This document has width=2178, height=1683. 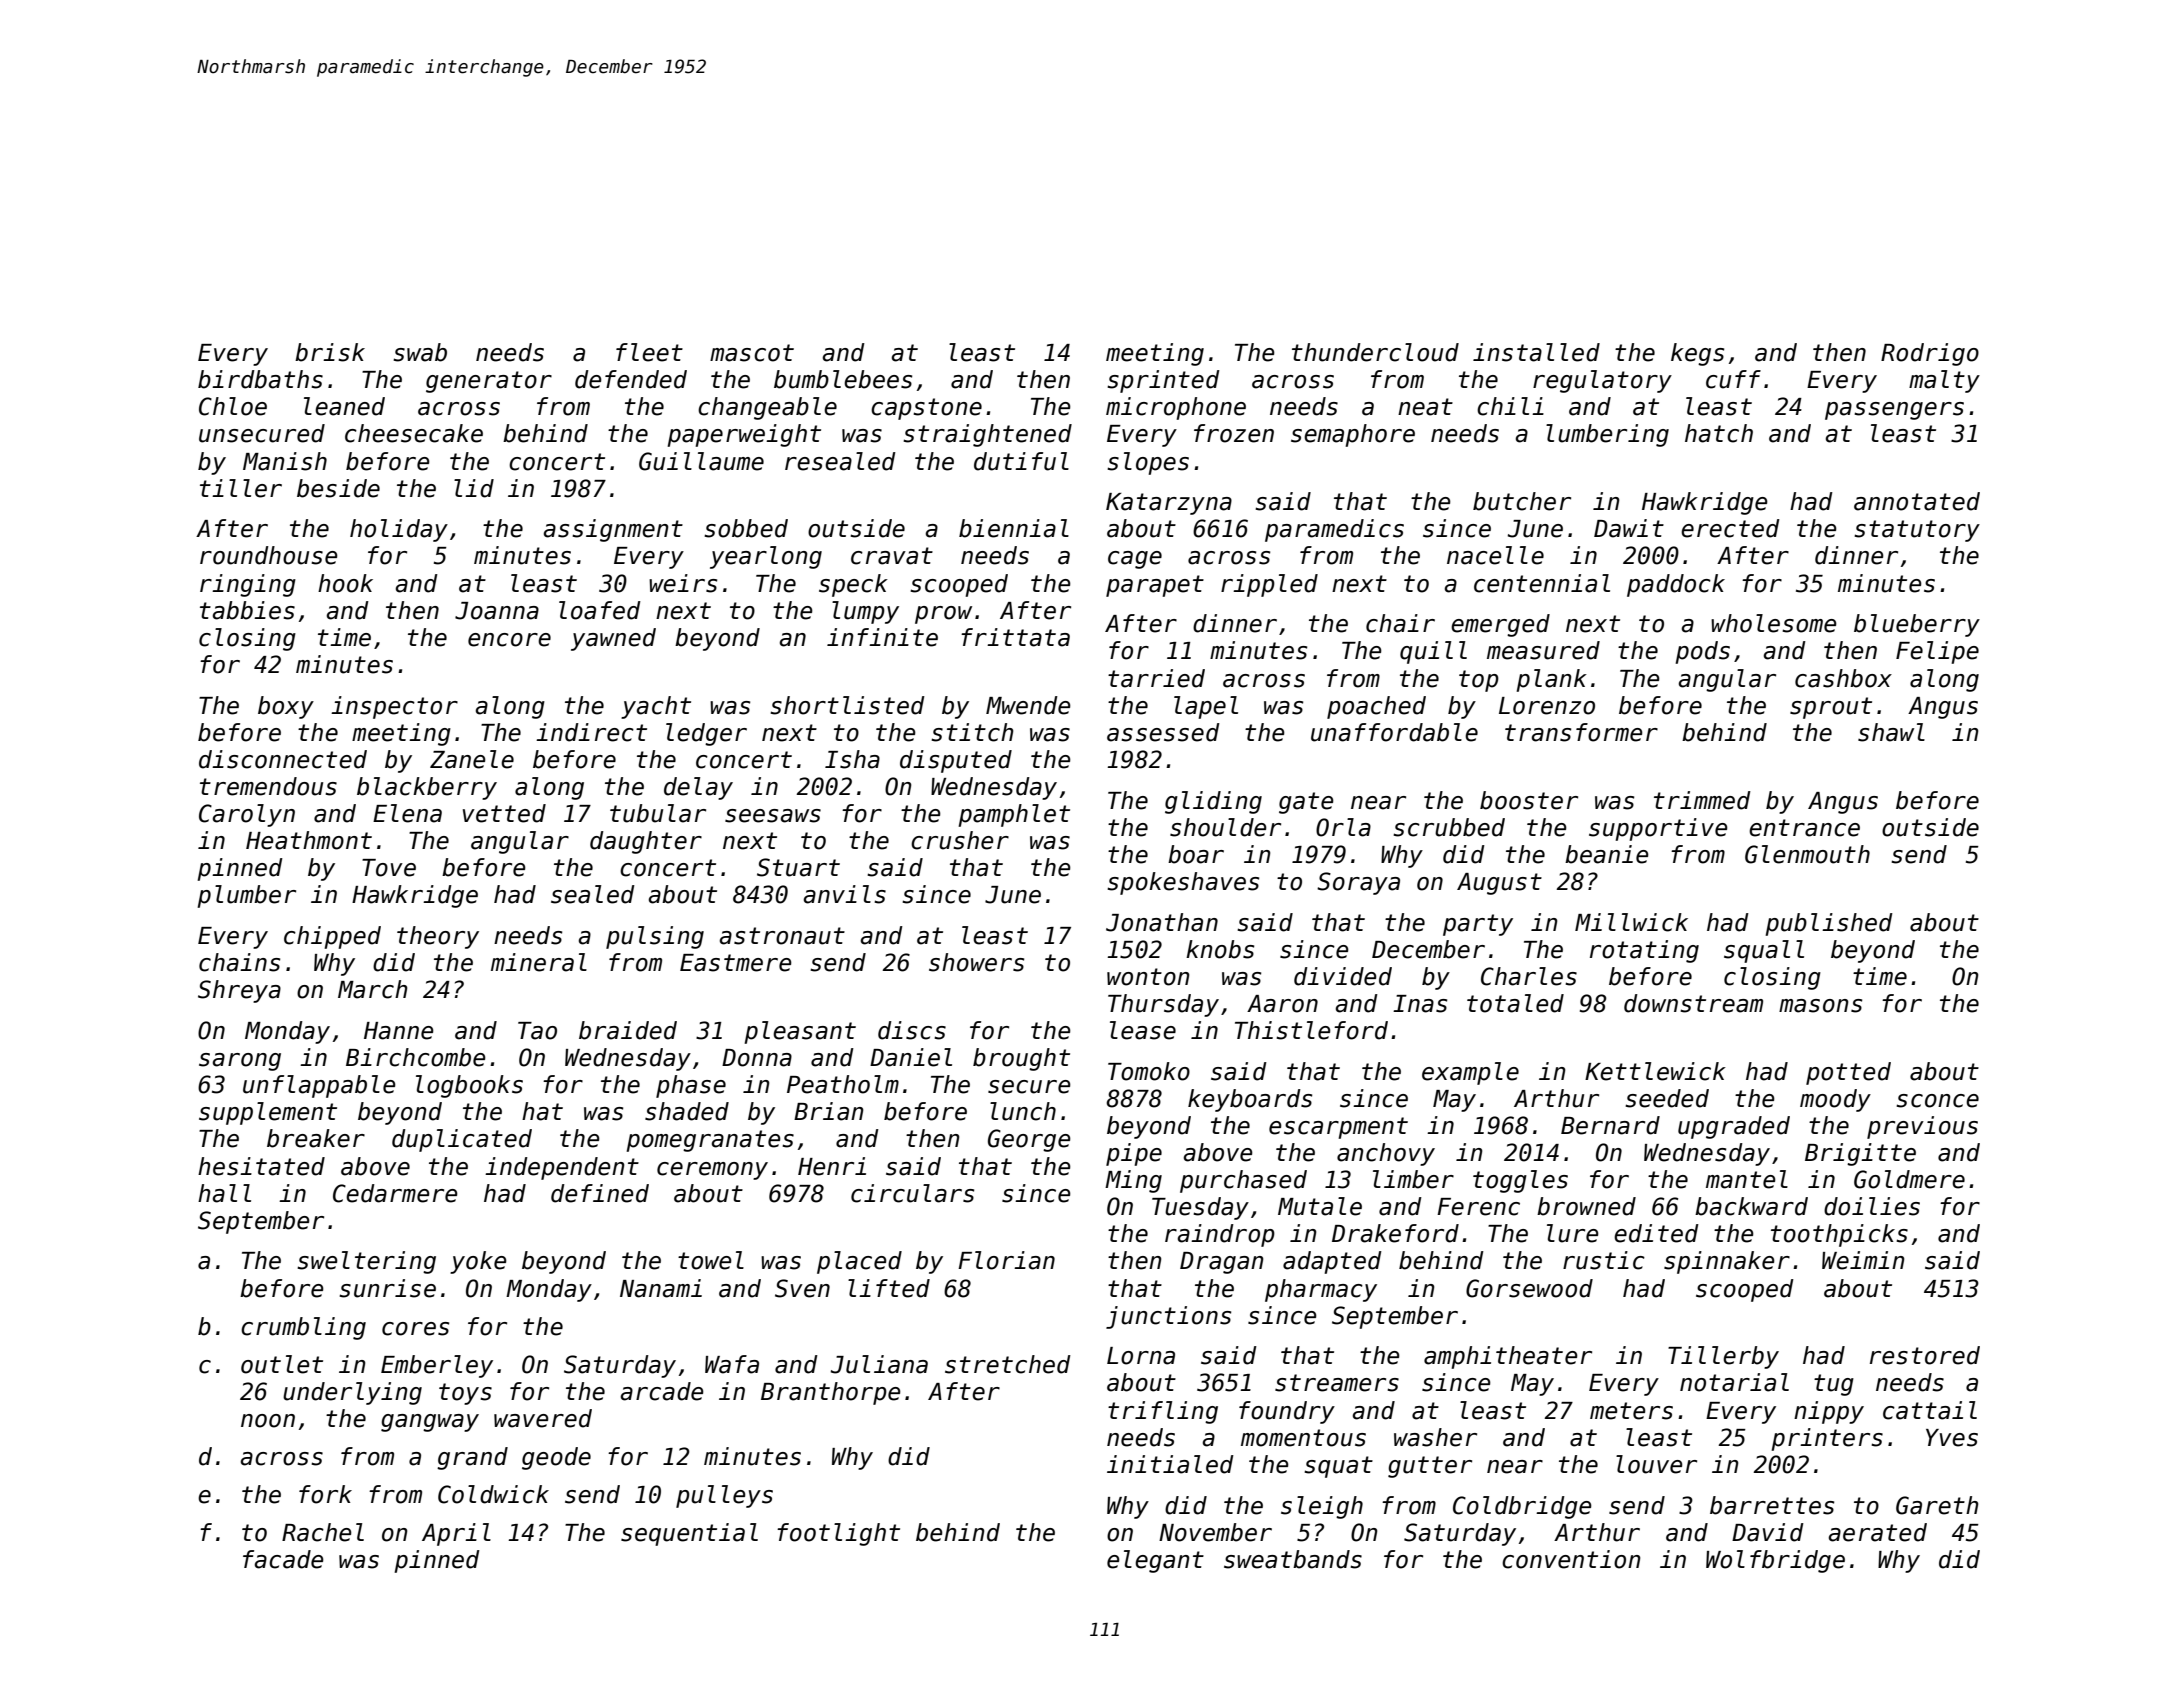 What do you see at coordinates (283, 1559) in the document?
I see `facade` at bounding box center [283, 1559].
